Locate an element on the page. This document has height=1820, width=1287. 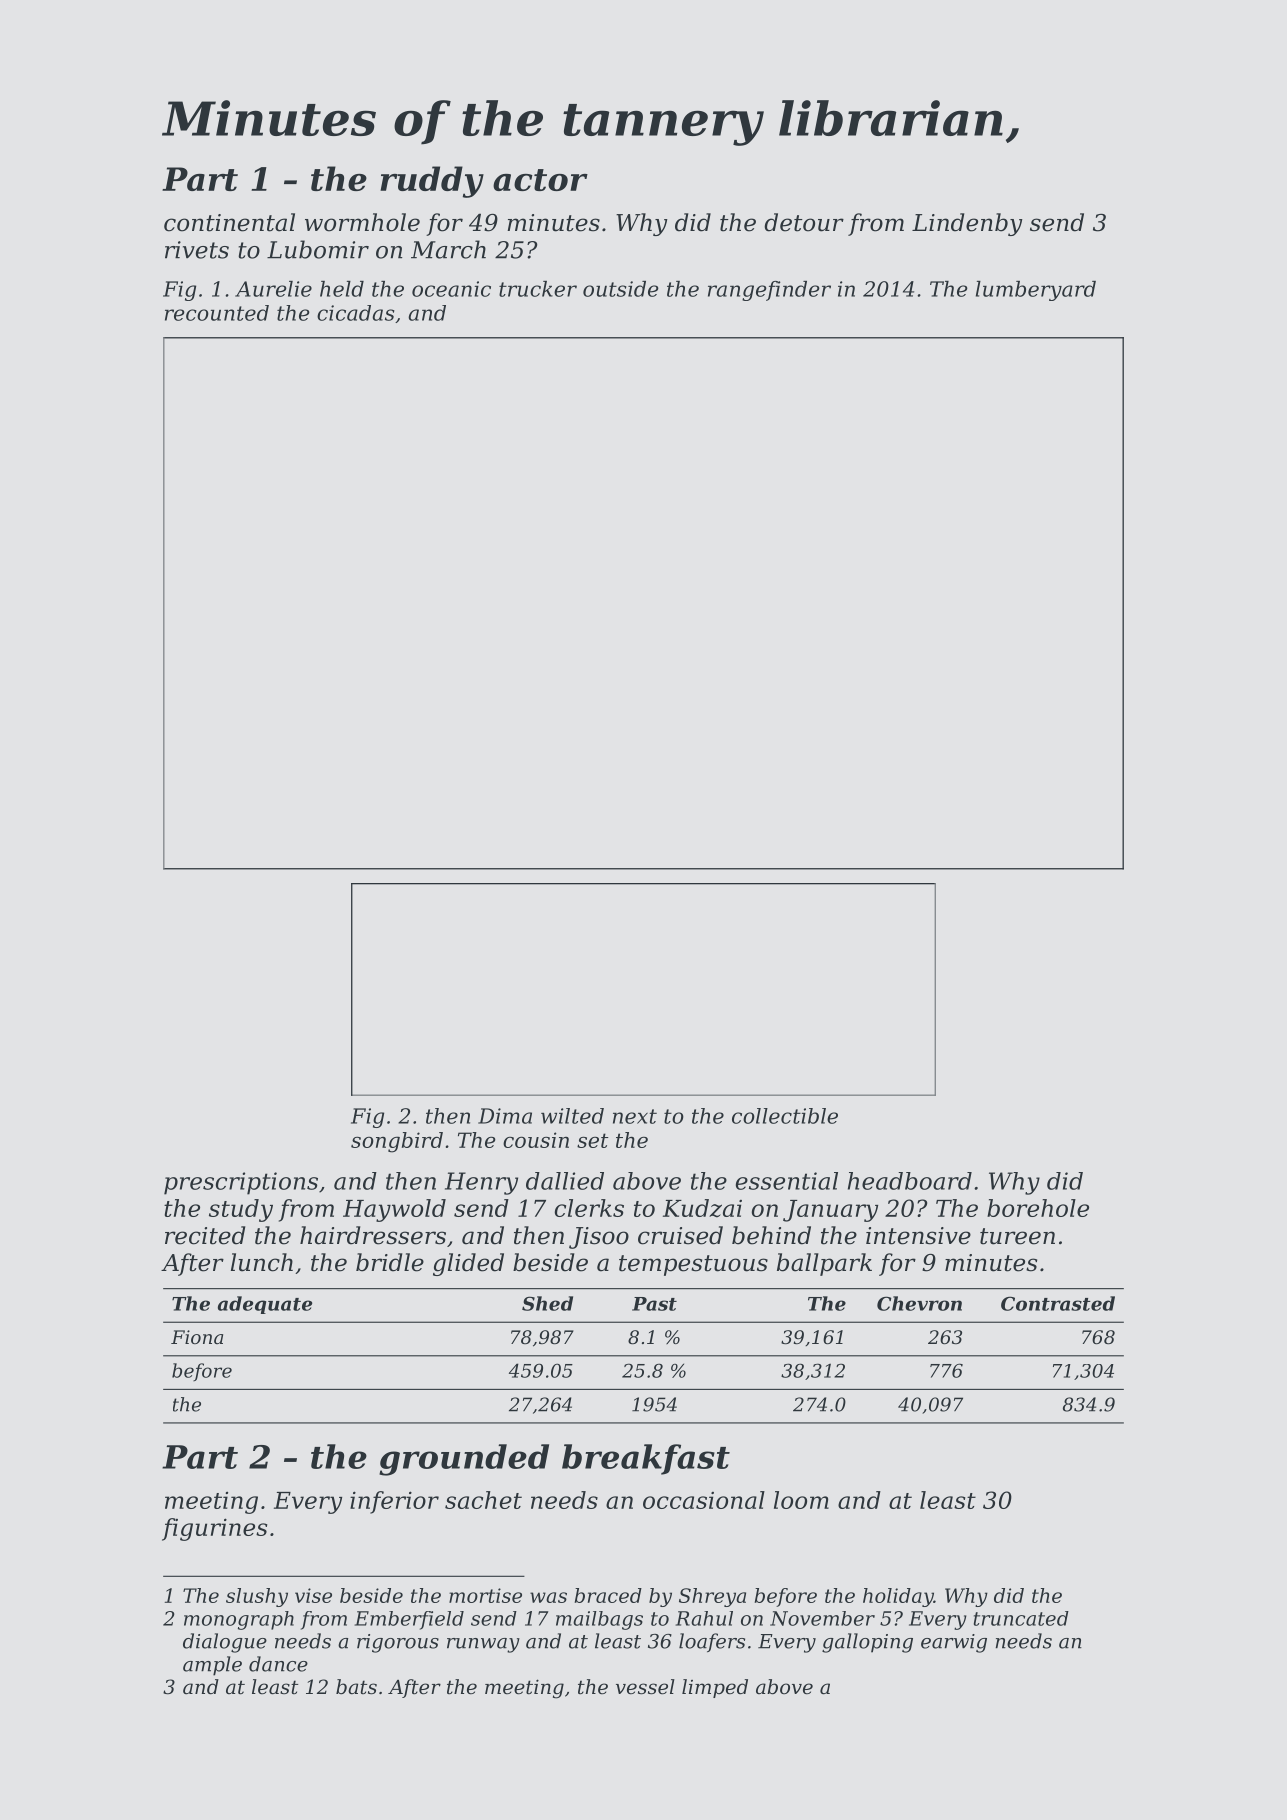
Lindenby is located at coordinates (967, 224).
